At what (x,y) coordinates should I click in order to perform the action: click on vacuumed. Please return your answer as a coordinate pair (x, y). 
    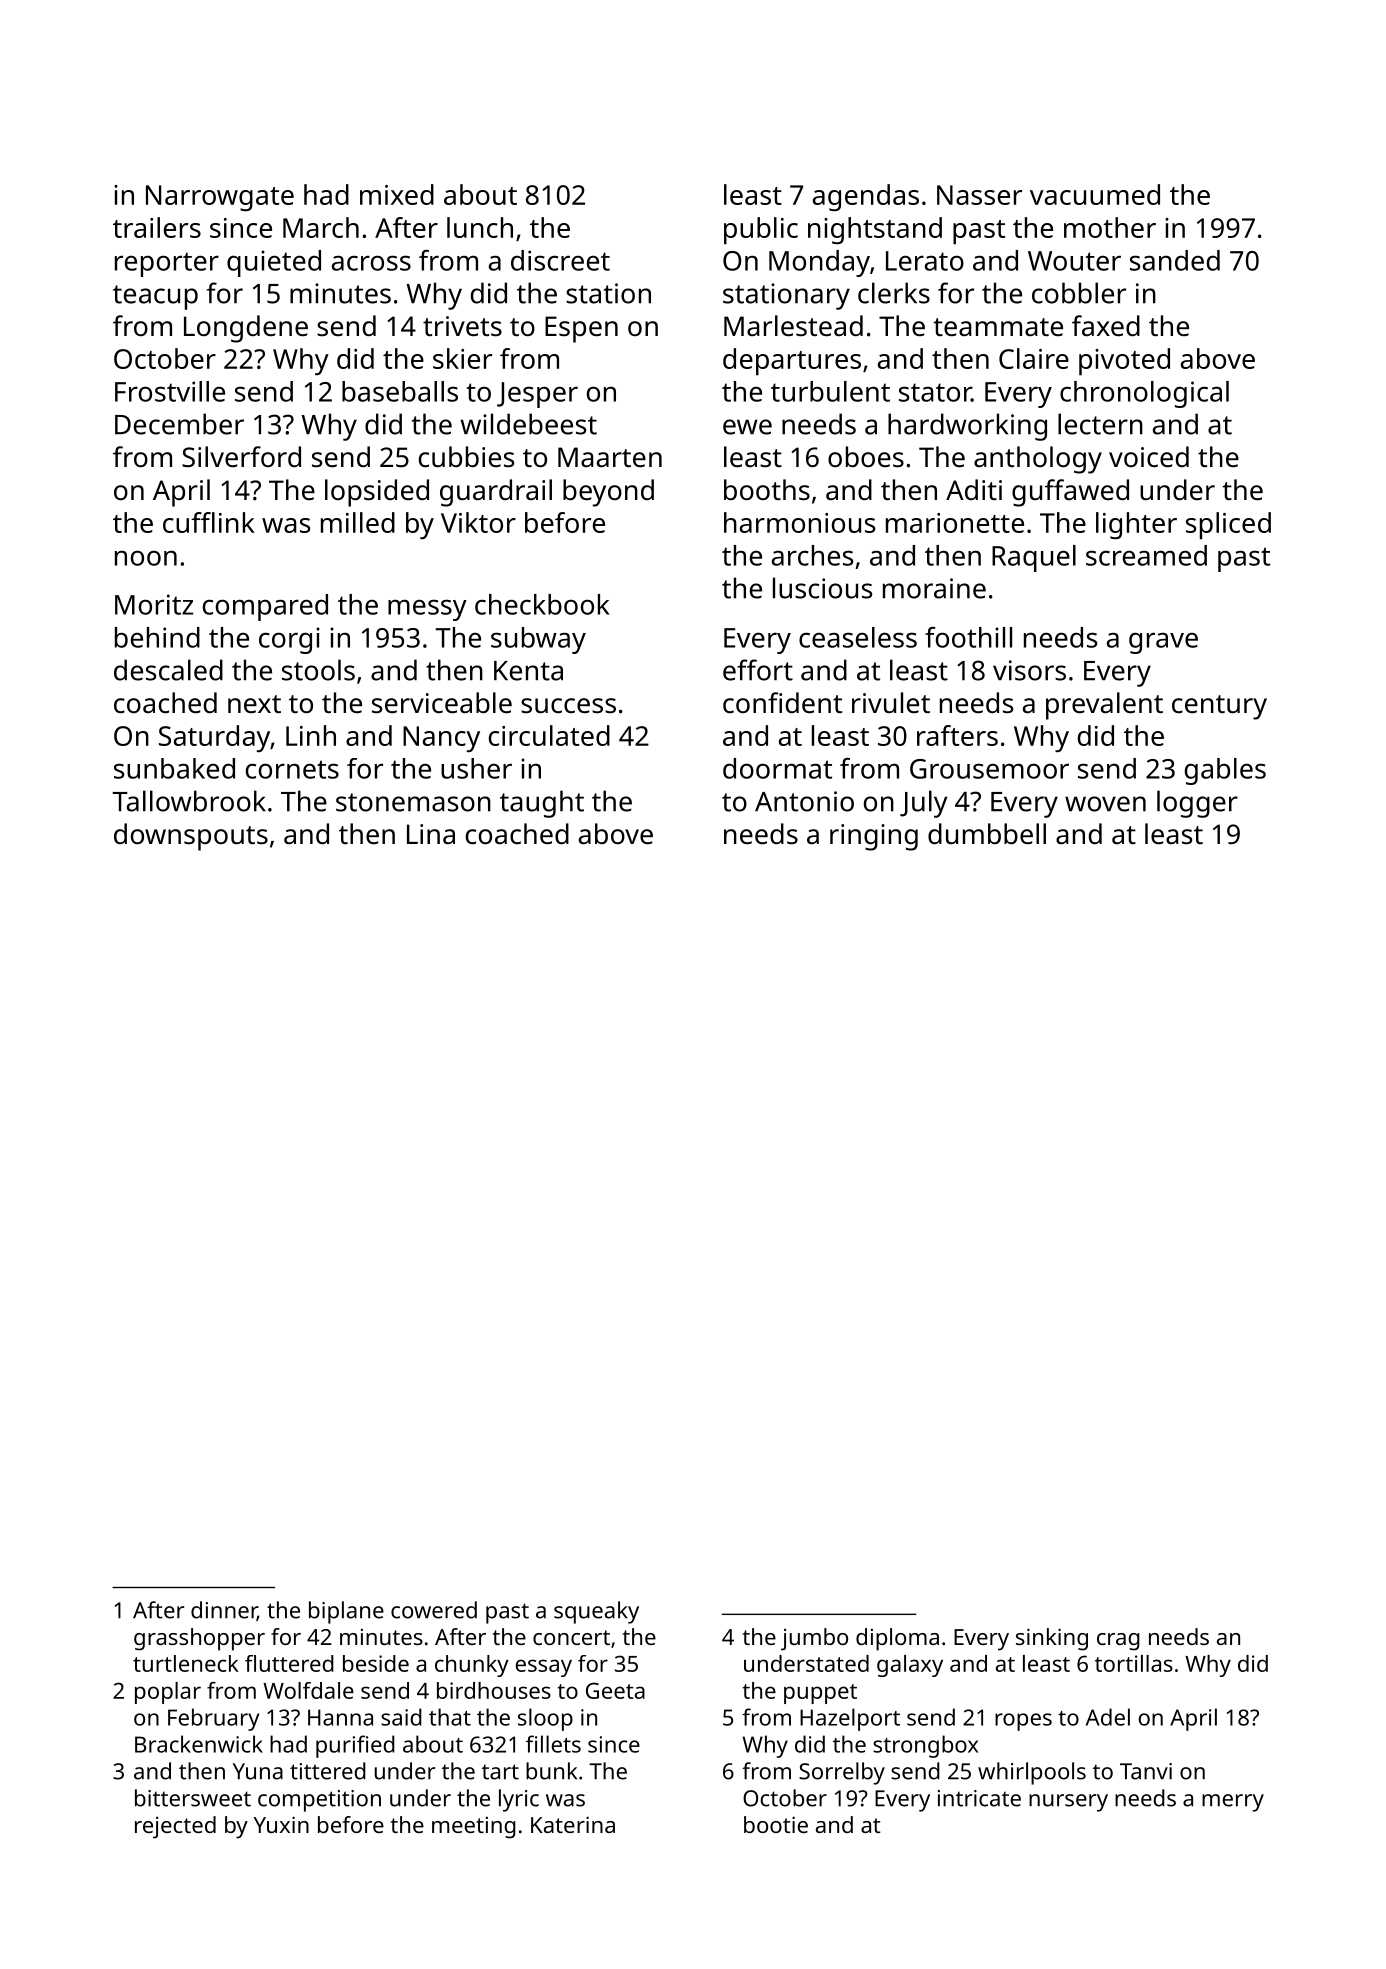
    Looking at the image, I should click on (1095, 194).
